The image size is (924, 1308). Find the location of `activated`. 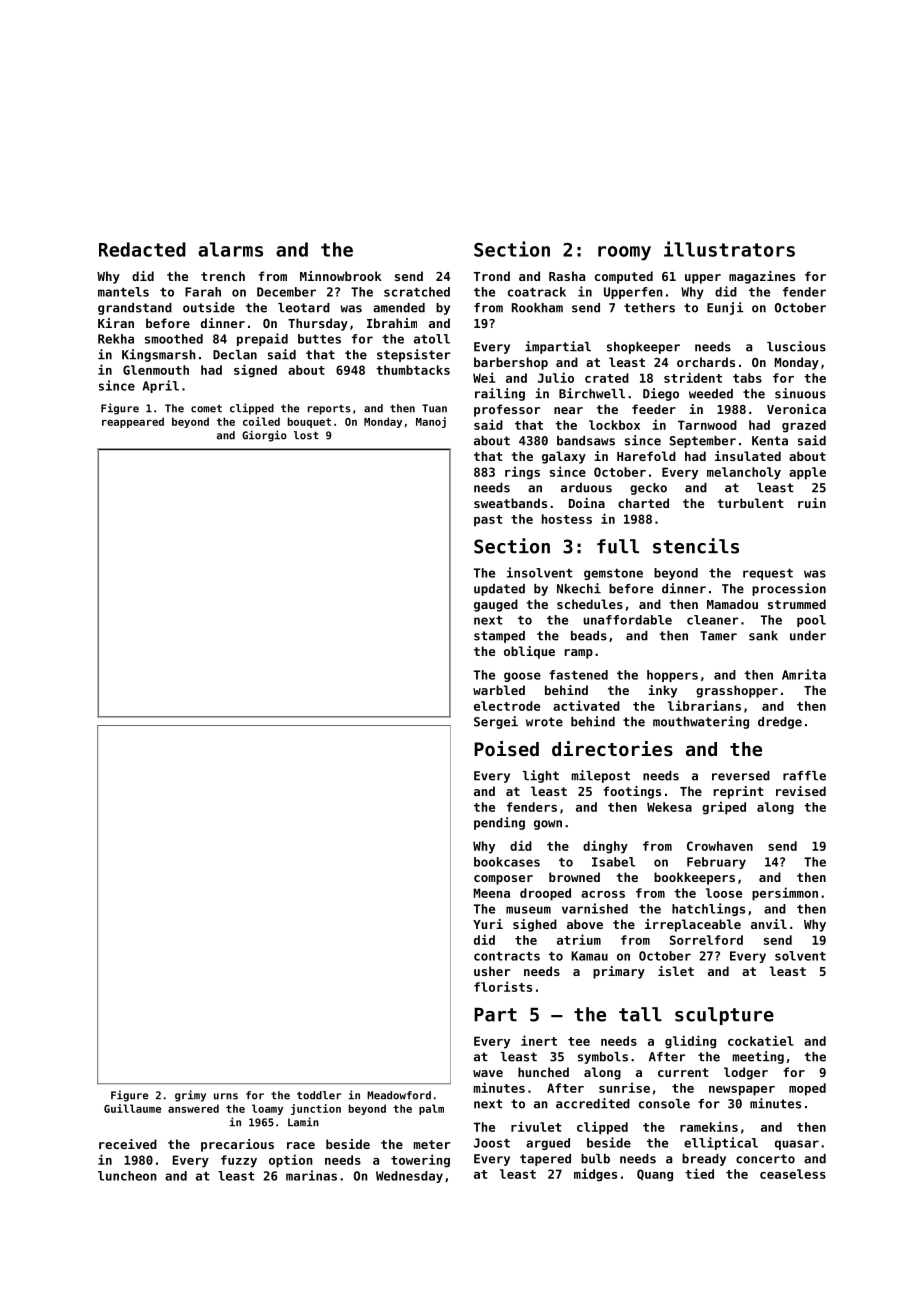

activated is located at coordinates (586, 705).
